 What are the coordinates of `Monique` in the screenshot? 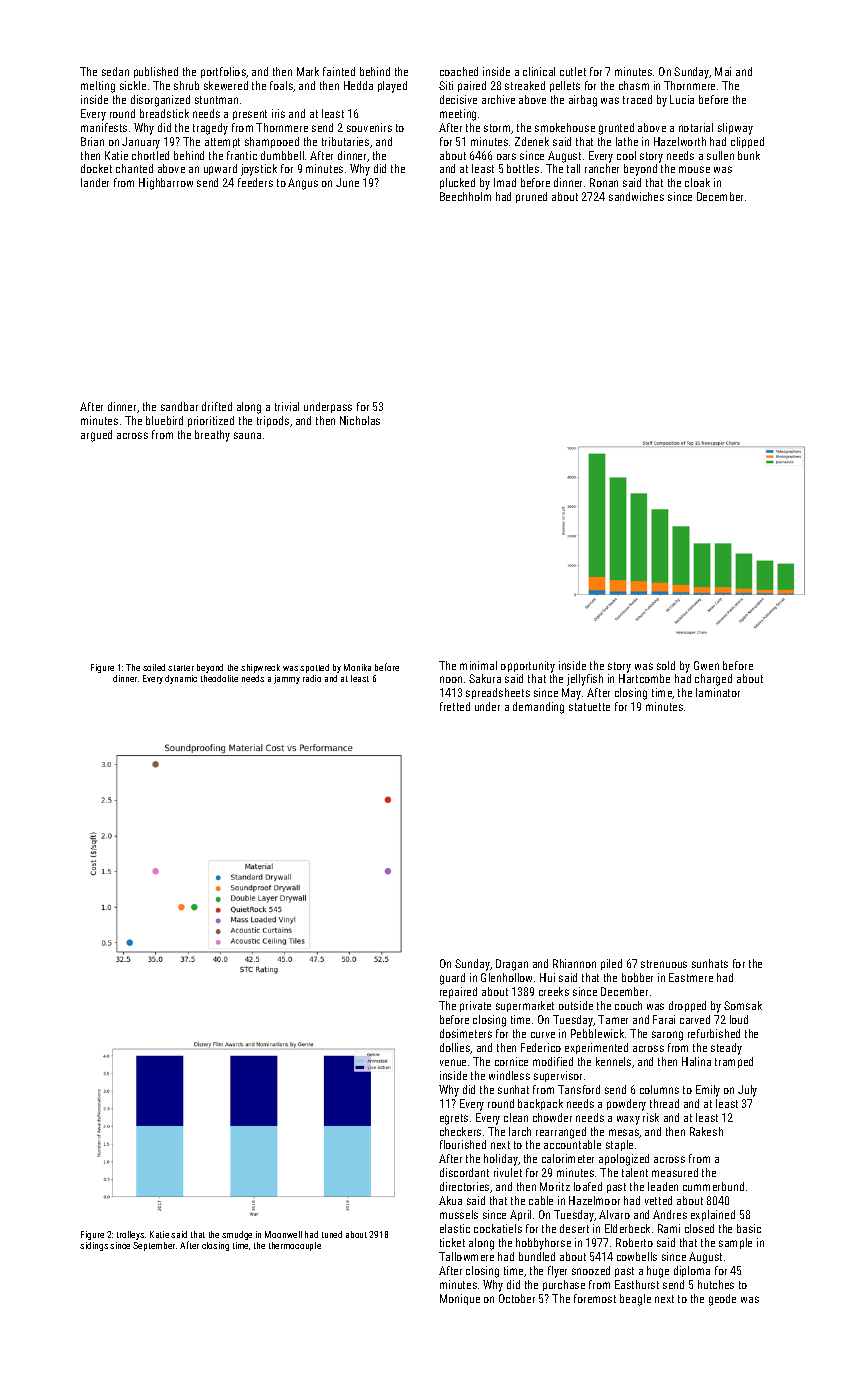 It's located at (460, 1299).
